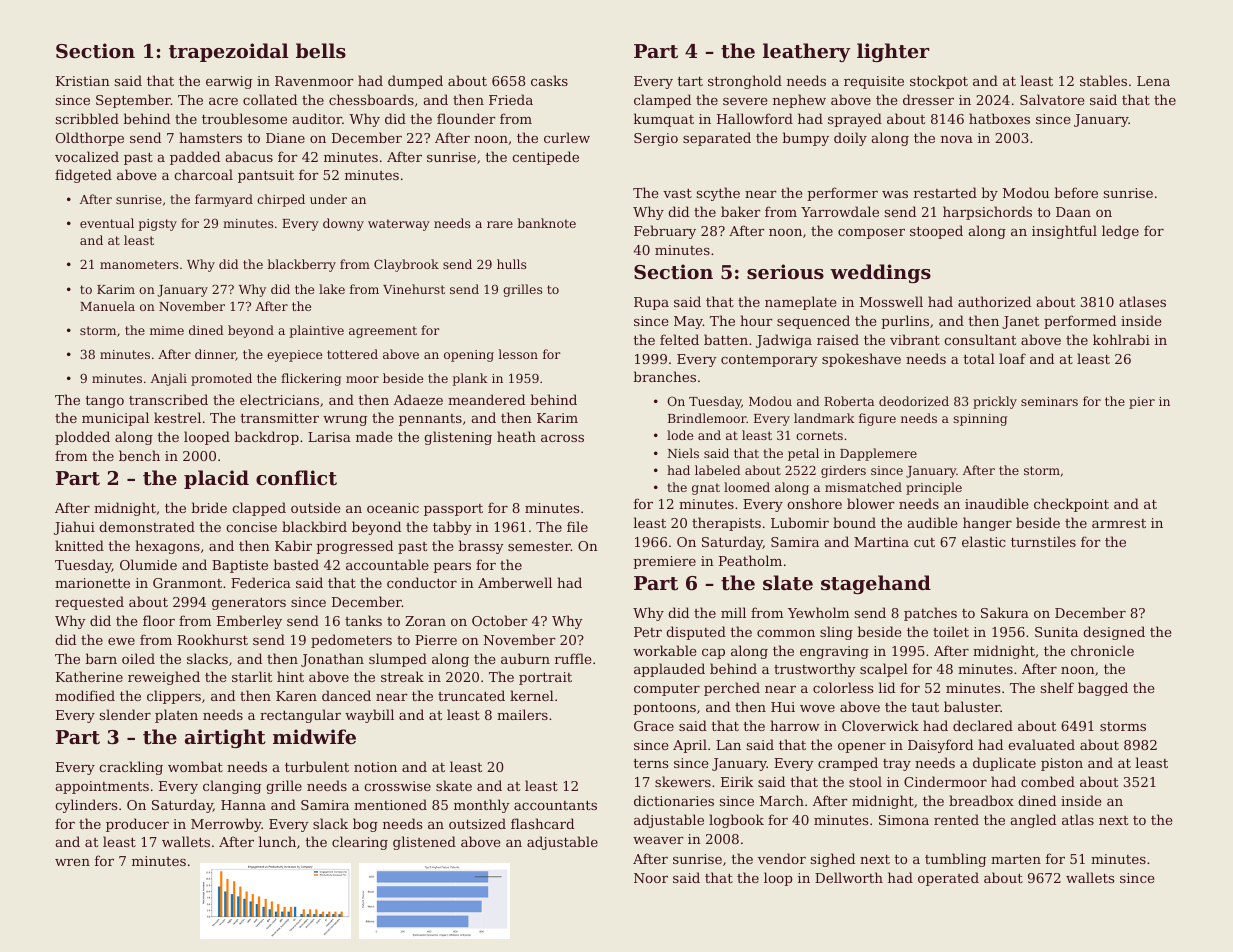 The height and width of the image is (952, 1233). What do you see at coordinates (1048, 781) in the image?
I see `combed` at bounding box center [1048, 781].
